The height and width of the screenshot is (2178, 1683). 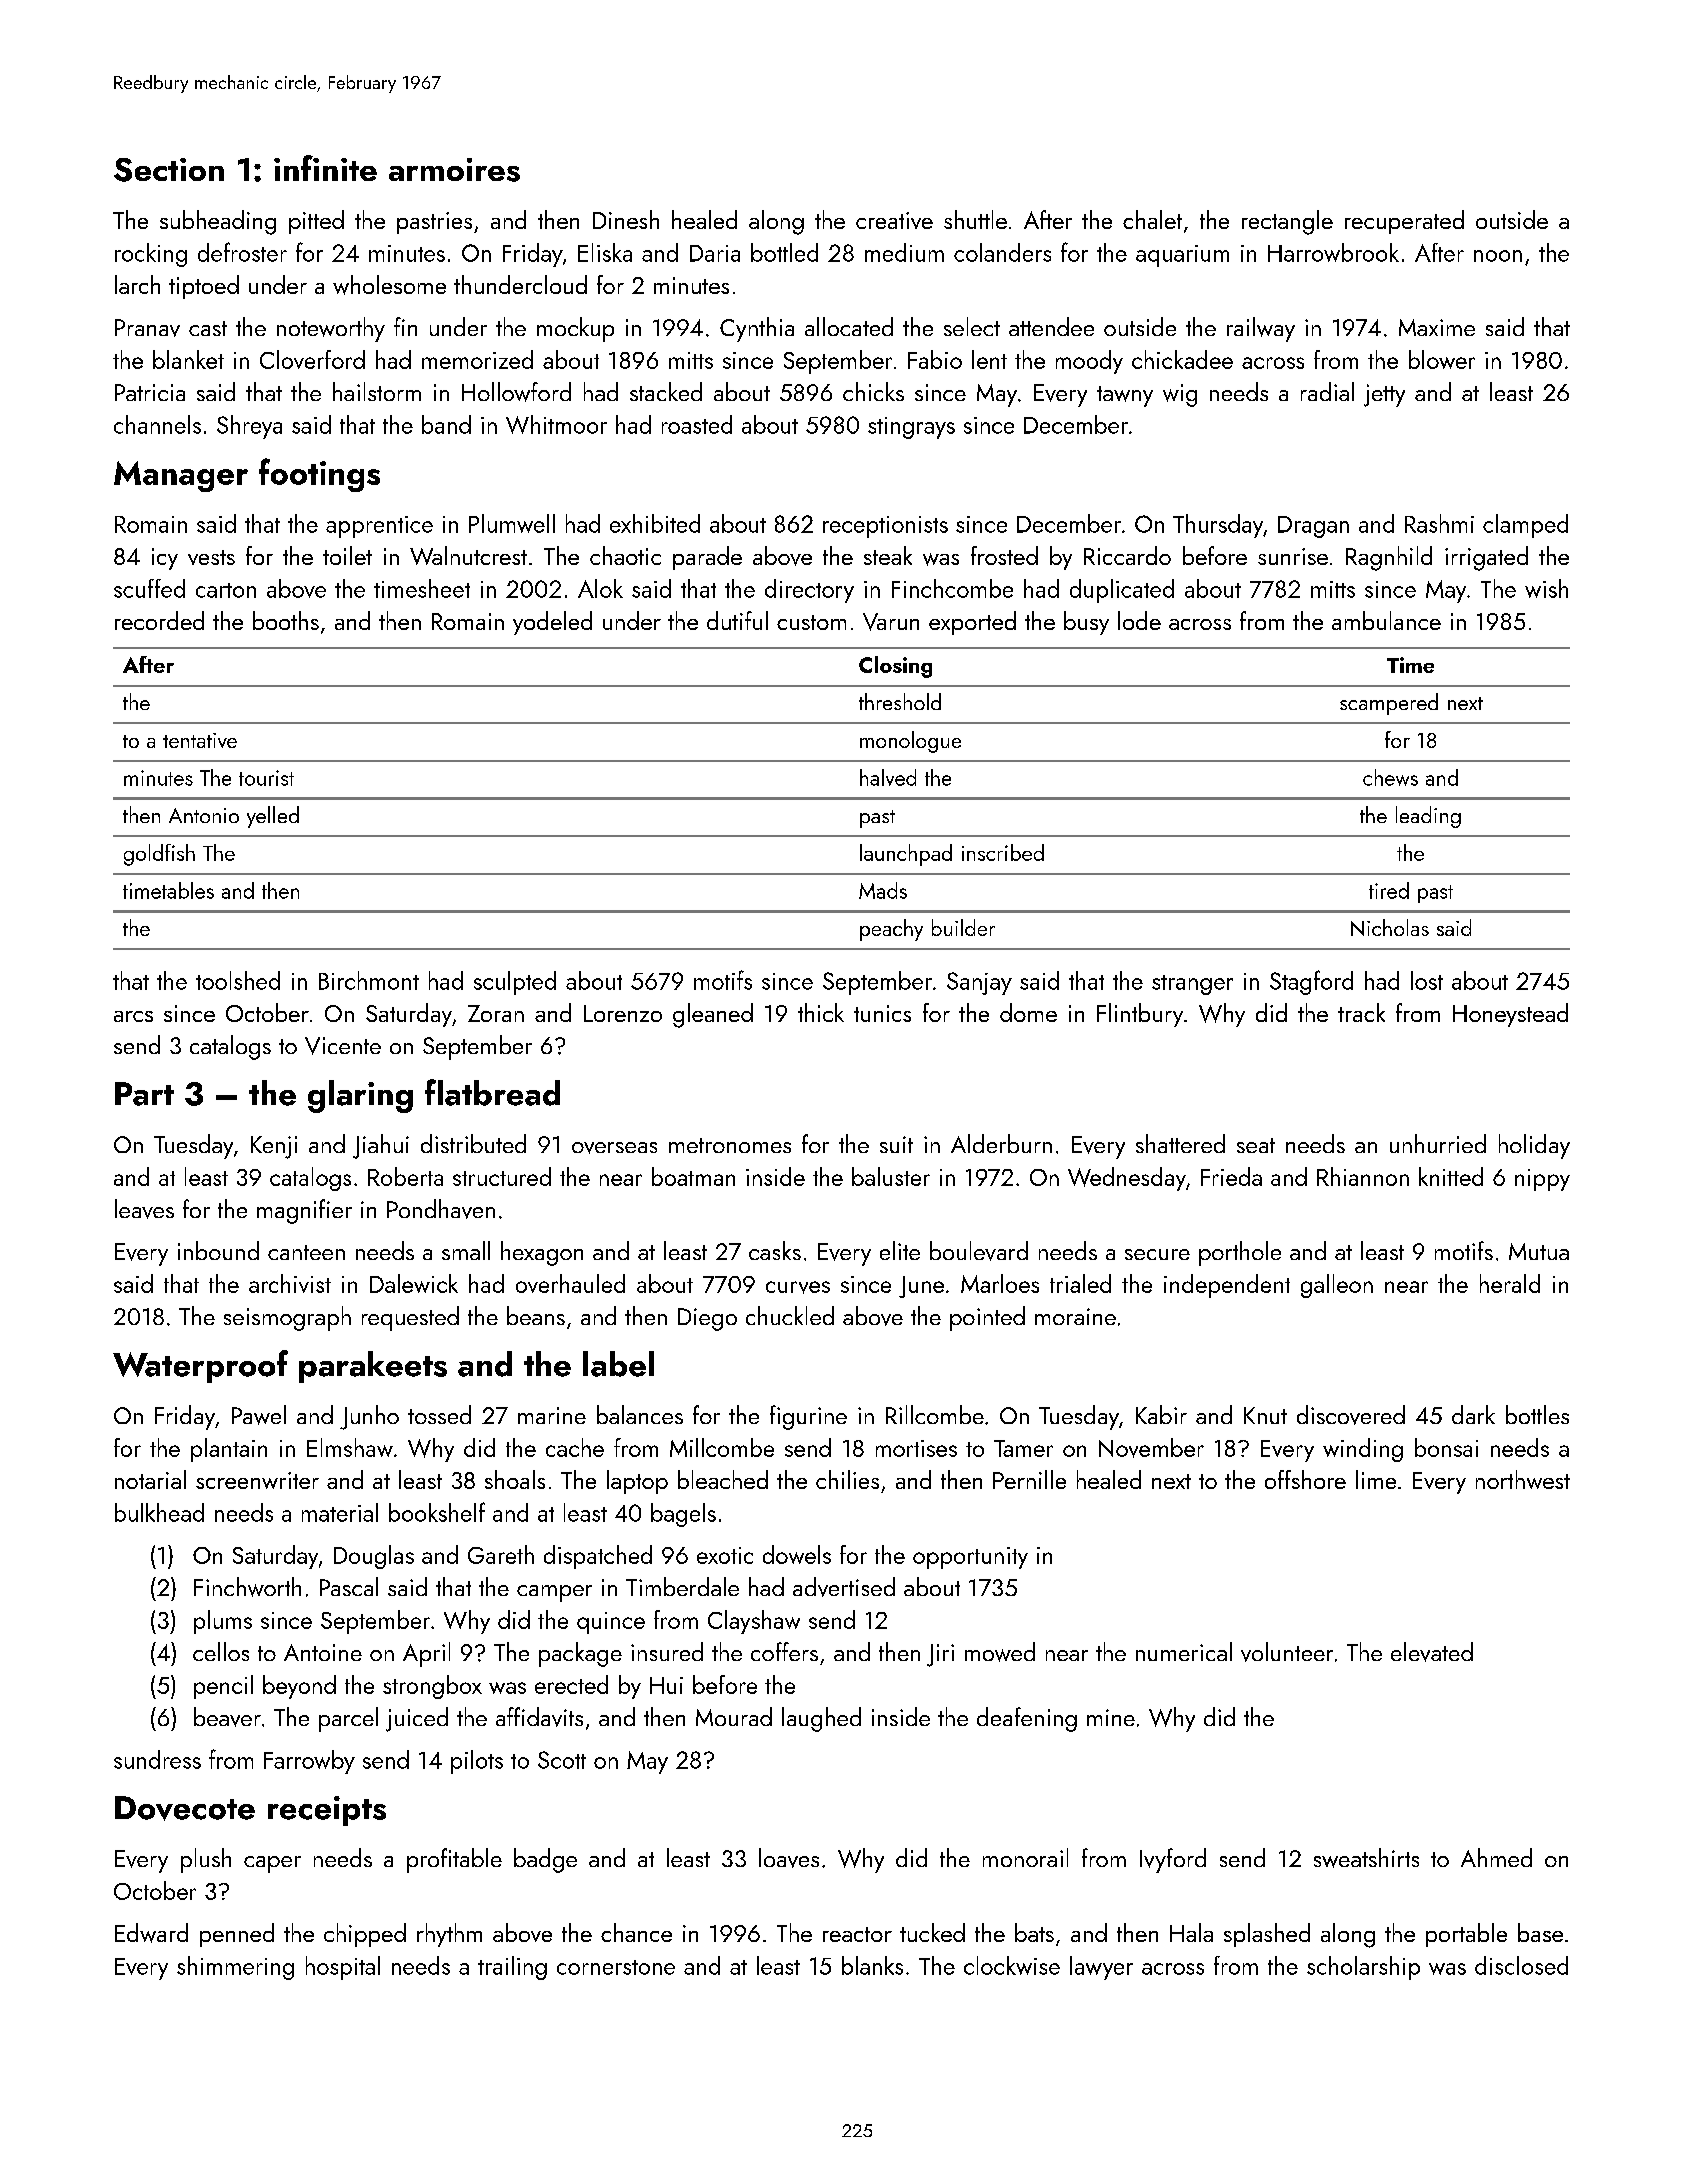 What do you see at coordinates (707, 558) in the screenshot?
I see `parade` at bounding box center [707, 558].
